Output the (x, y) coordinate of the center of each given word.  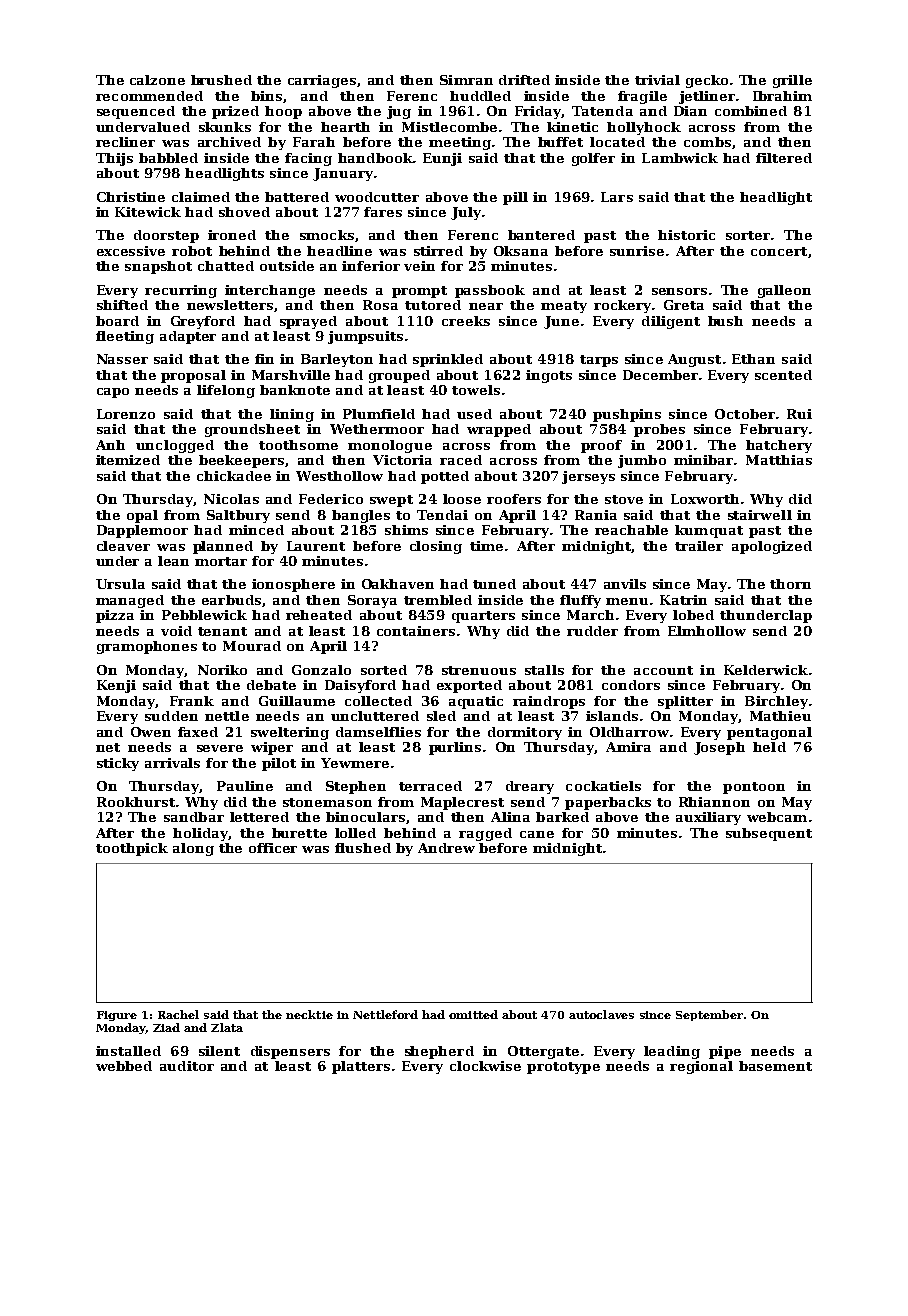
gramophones (147, 647)
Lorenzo (126, 414)
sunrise (637, 251)
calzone (157, 80)
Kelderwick (766, 670)
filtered (784, 158)
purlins (455, 748)
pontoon (754, 788)
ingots (549, 376)
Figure (117, 1016)
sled (441, 716)
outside (287, 266)
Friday (538, 112)
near (486, 306)
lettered (259, 817)
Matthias (779, 460)
